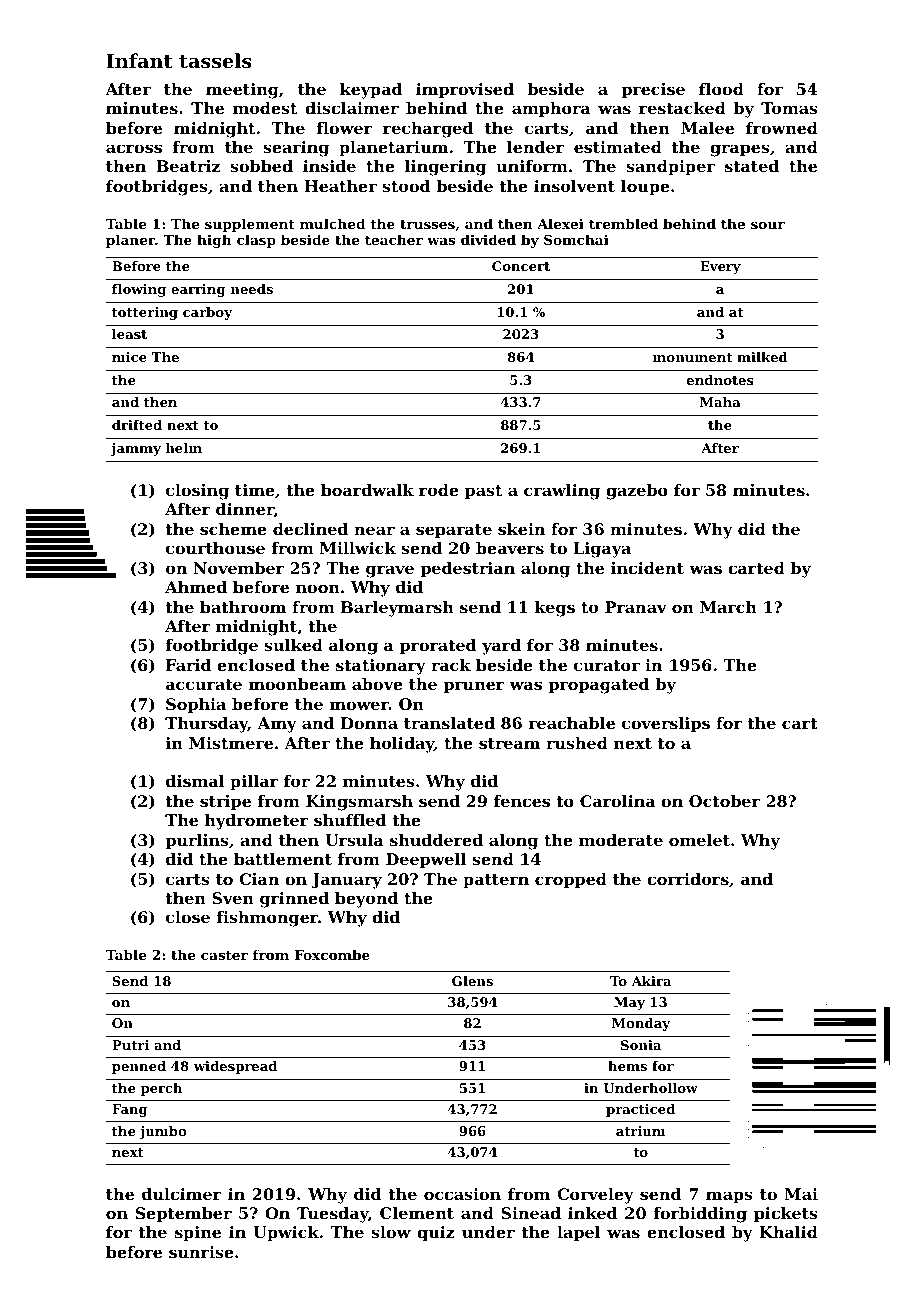  Describe the element at coordinates (201, 1252) in the document. I see `sunrise` at that location.
